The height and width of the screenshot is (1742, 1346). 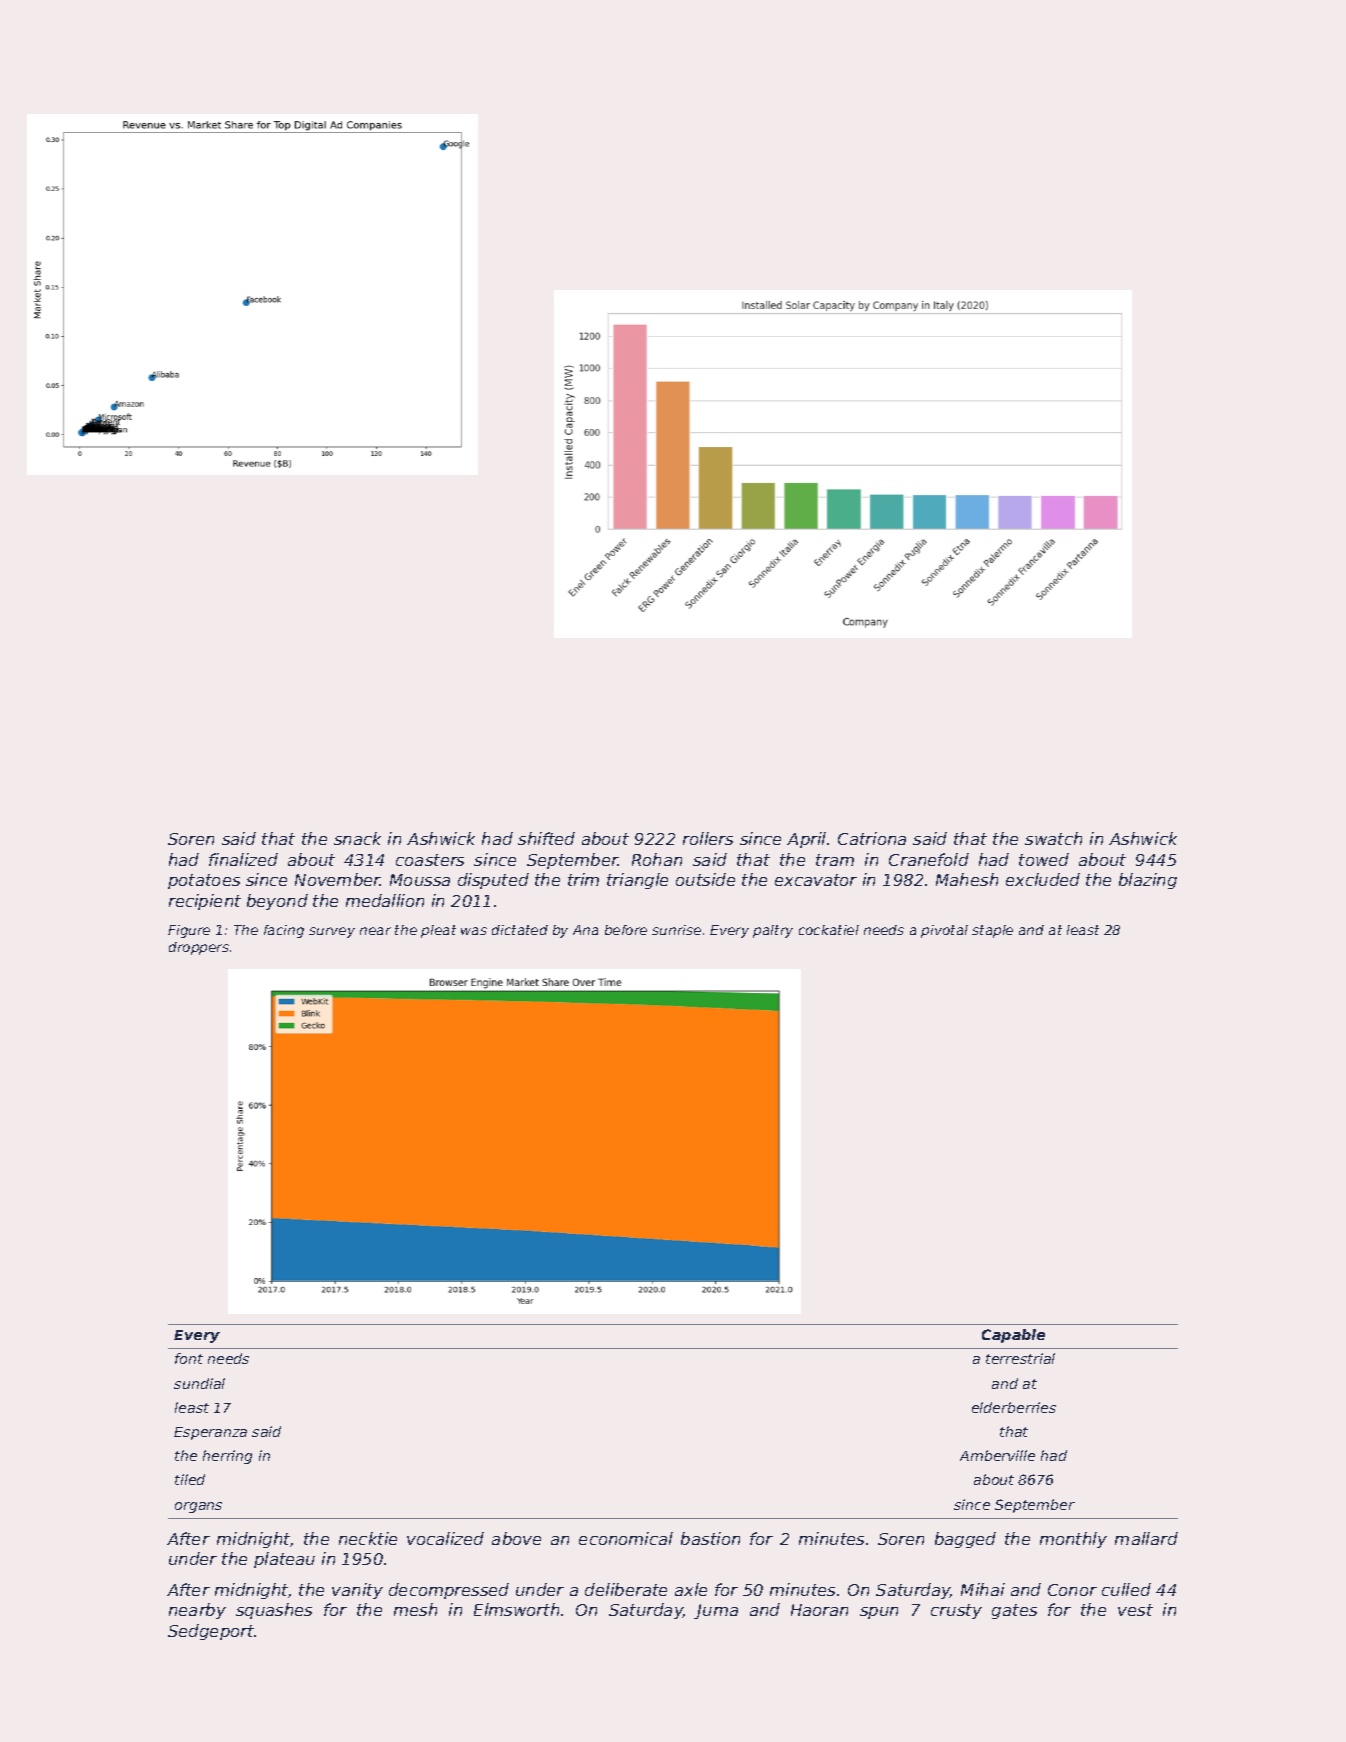 What do you see at coordinates (199, 948) in the screenshot?
I see `droppers` at bounding box center [199, 948].
